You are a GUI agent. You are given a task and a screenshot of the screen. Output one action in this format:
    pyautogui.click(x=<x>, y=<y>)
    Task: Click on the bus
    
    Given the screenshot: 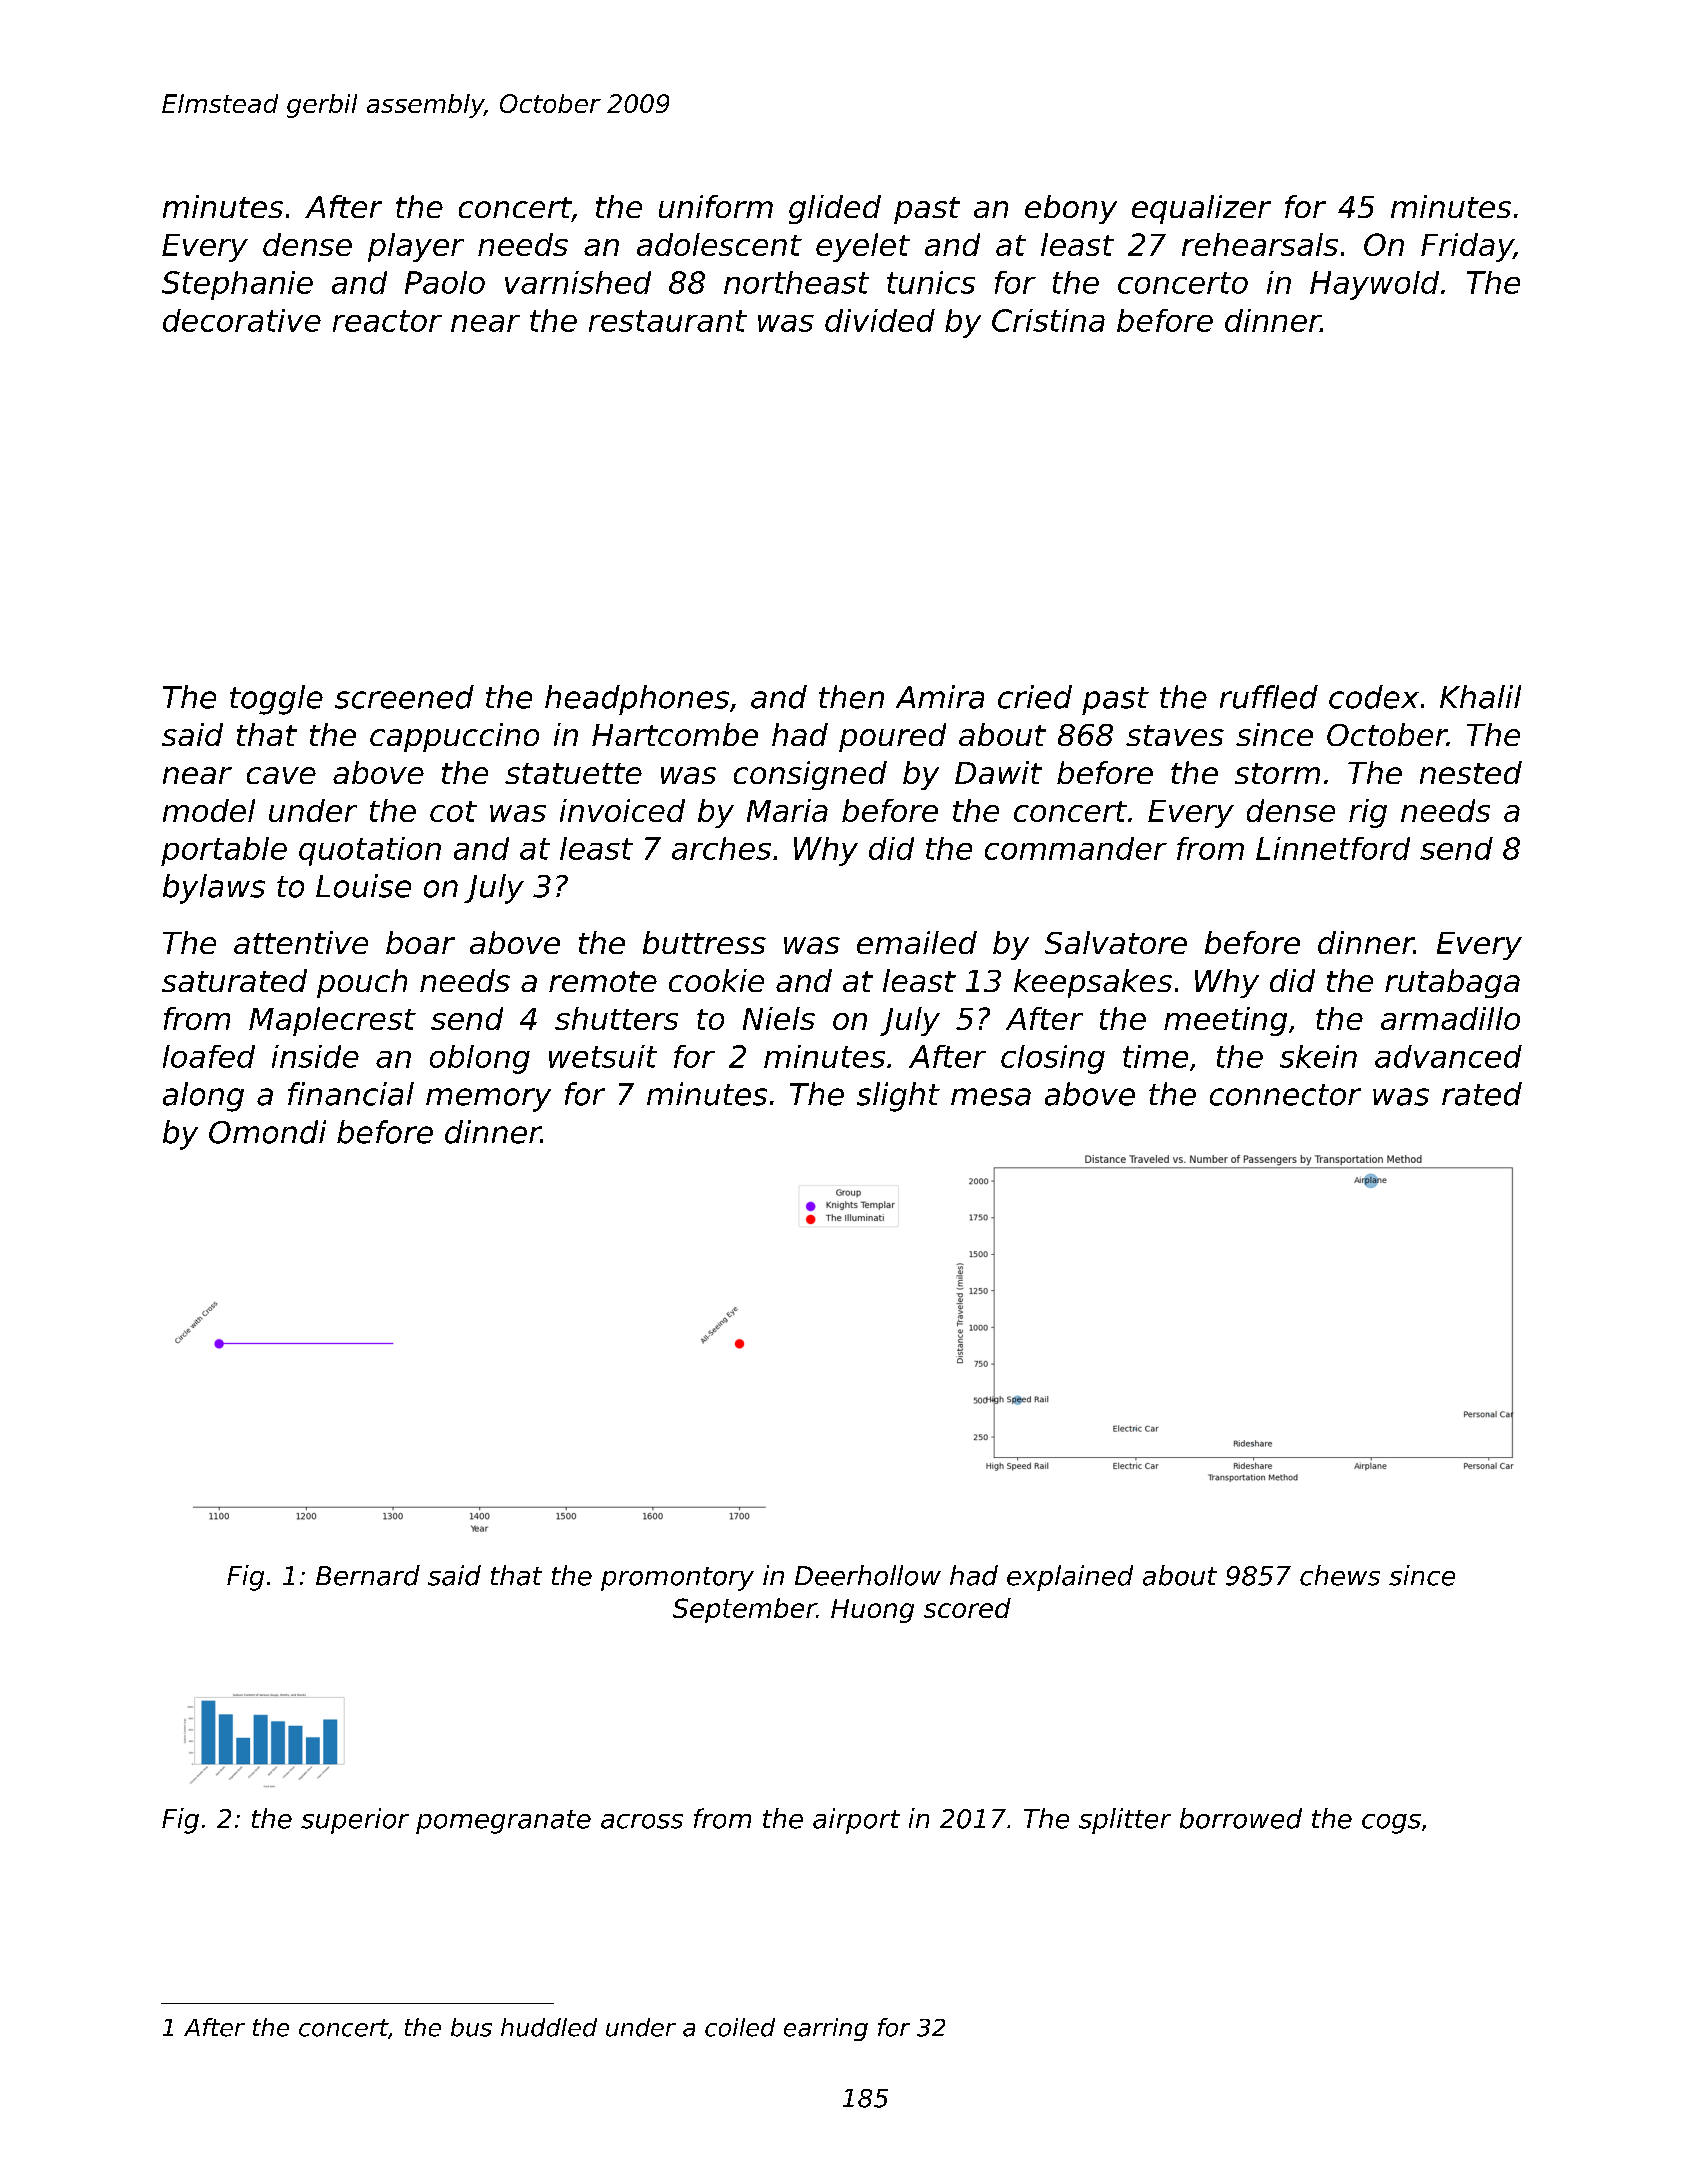 What is the action you would take?
    pyautogui.click(x=471, y=2027)
